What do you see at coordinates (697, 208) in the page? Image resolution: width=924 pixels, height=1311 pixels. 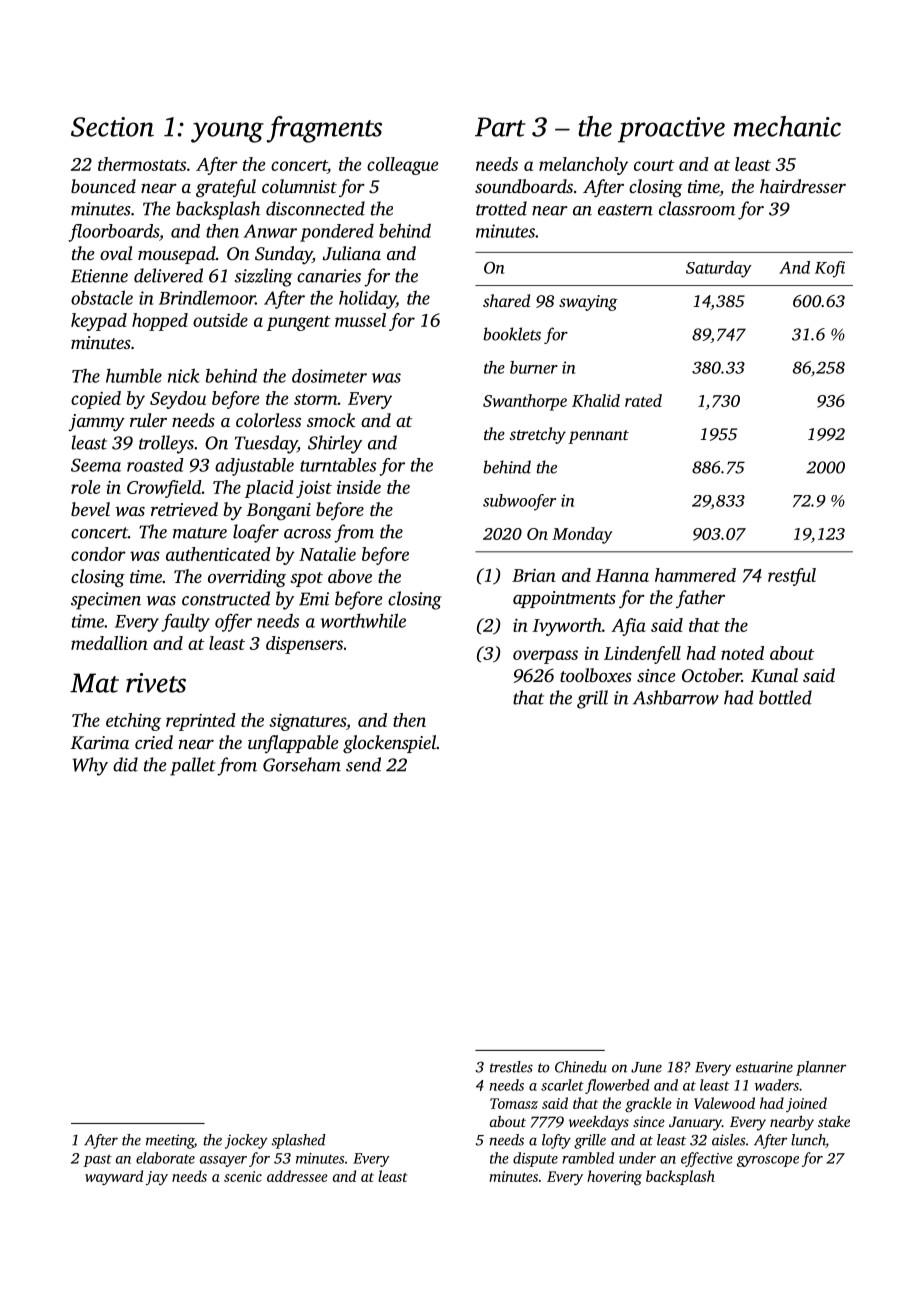 I see `classroom` at bounding box center [697, 208].
